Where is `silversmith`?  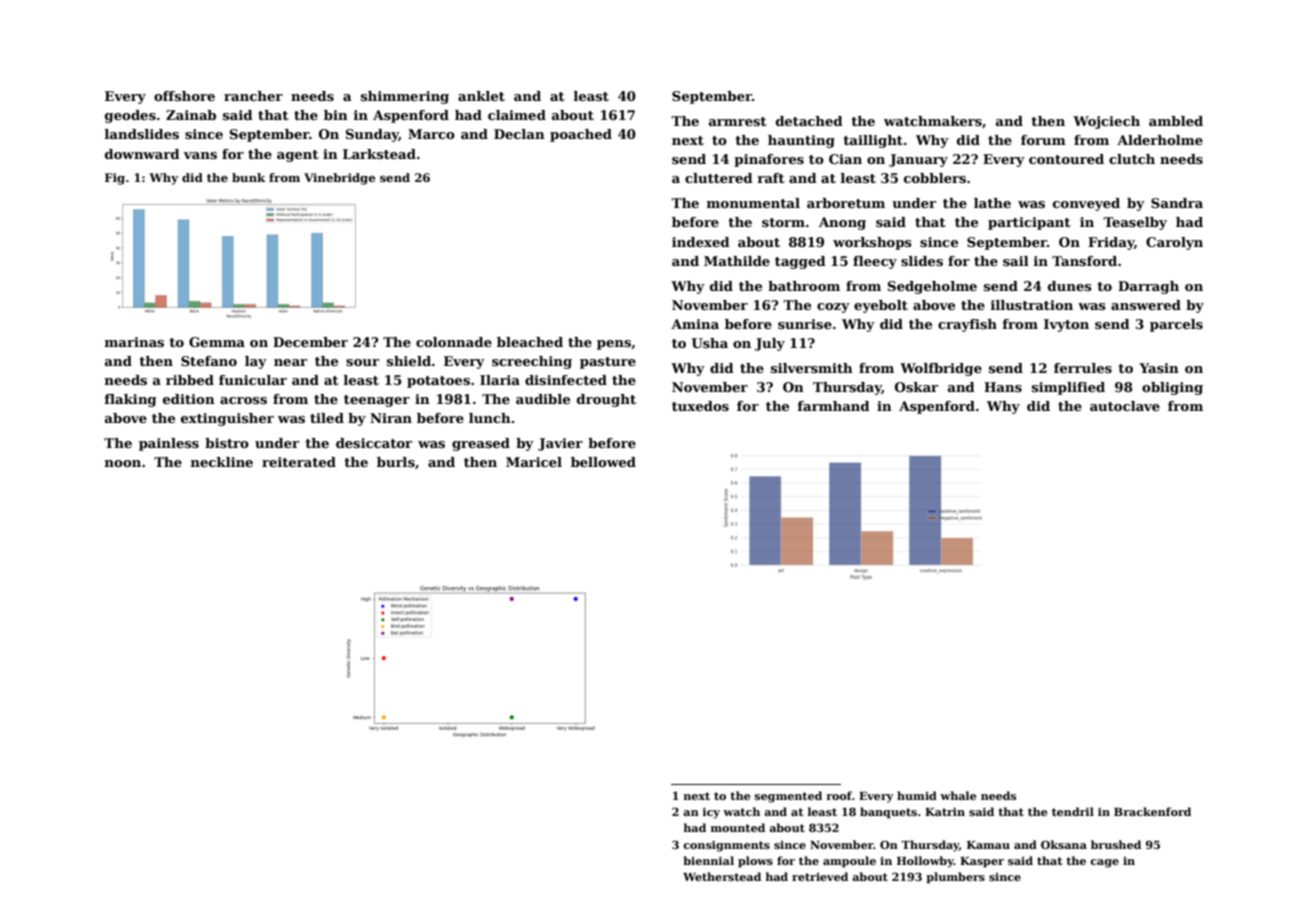 silversmith is located at coordinates (812, 368).
